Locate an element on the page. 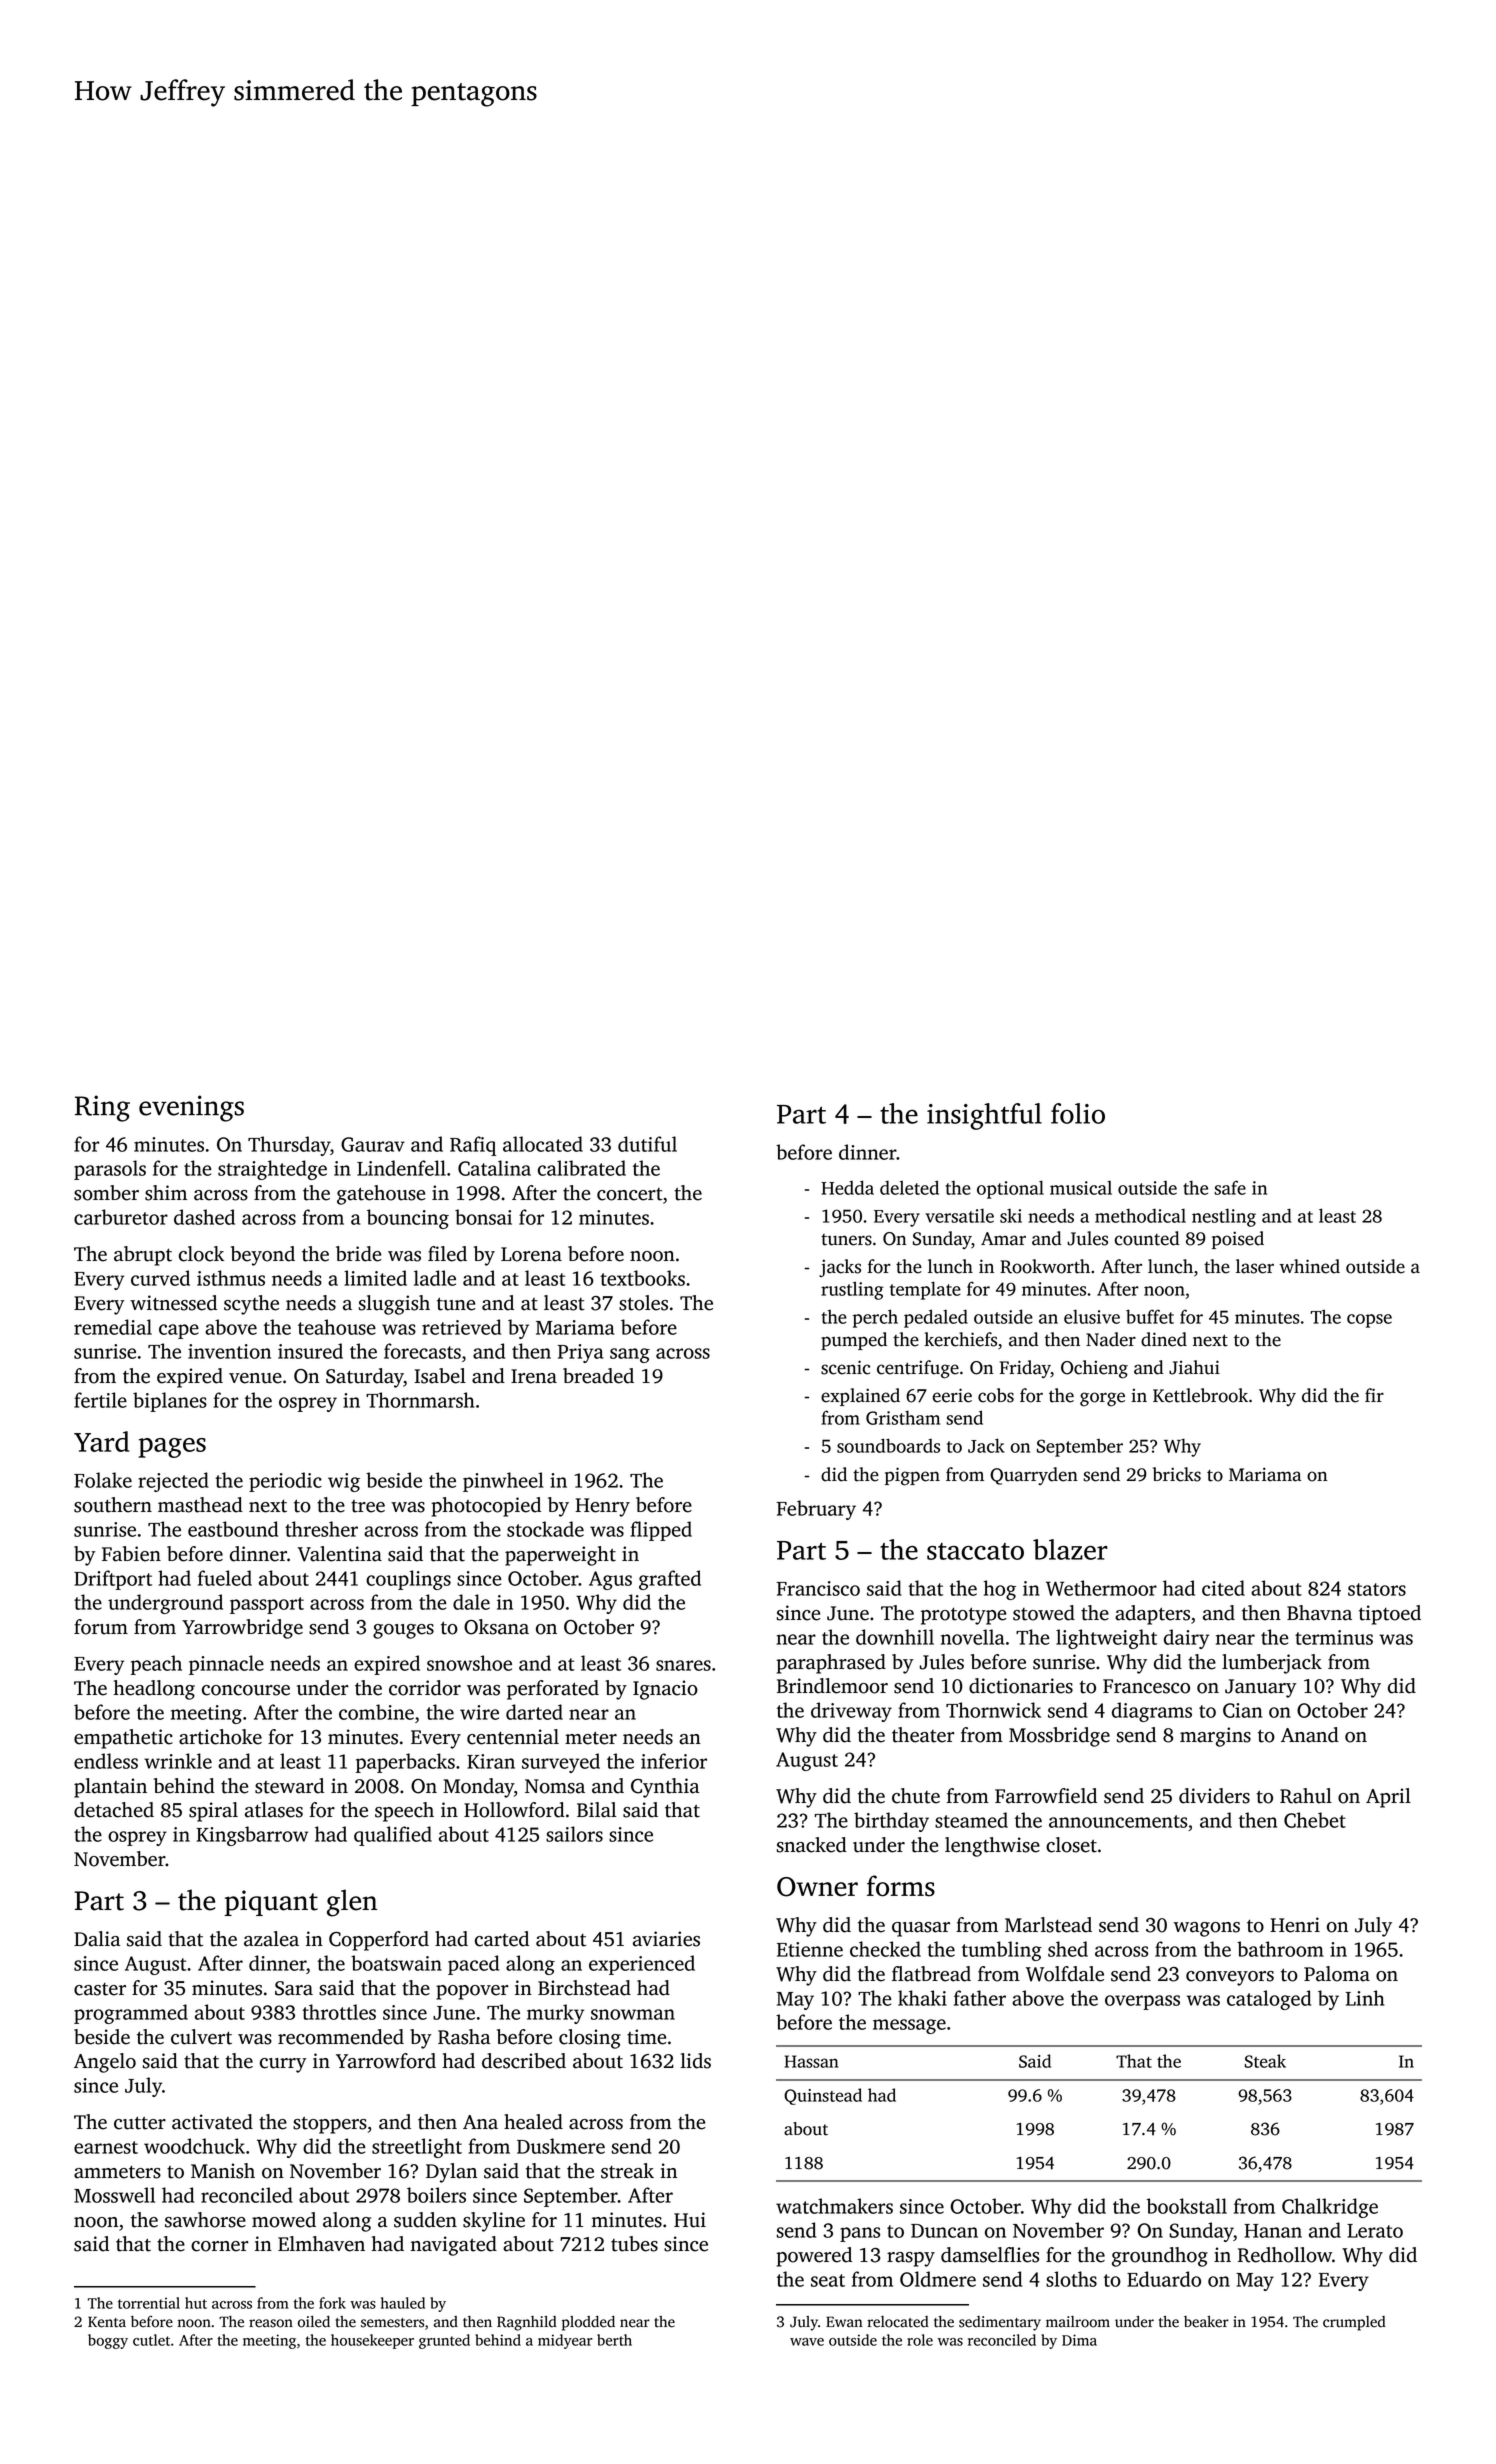  cataloged is located at coordinates (1269, 2000).
